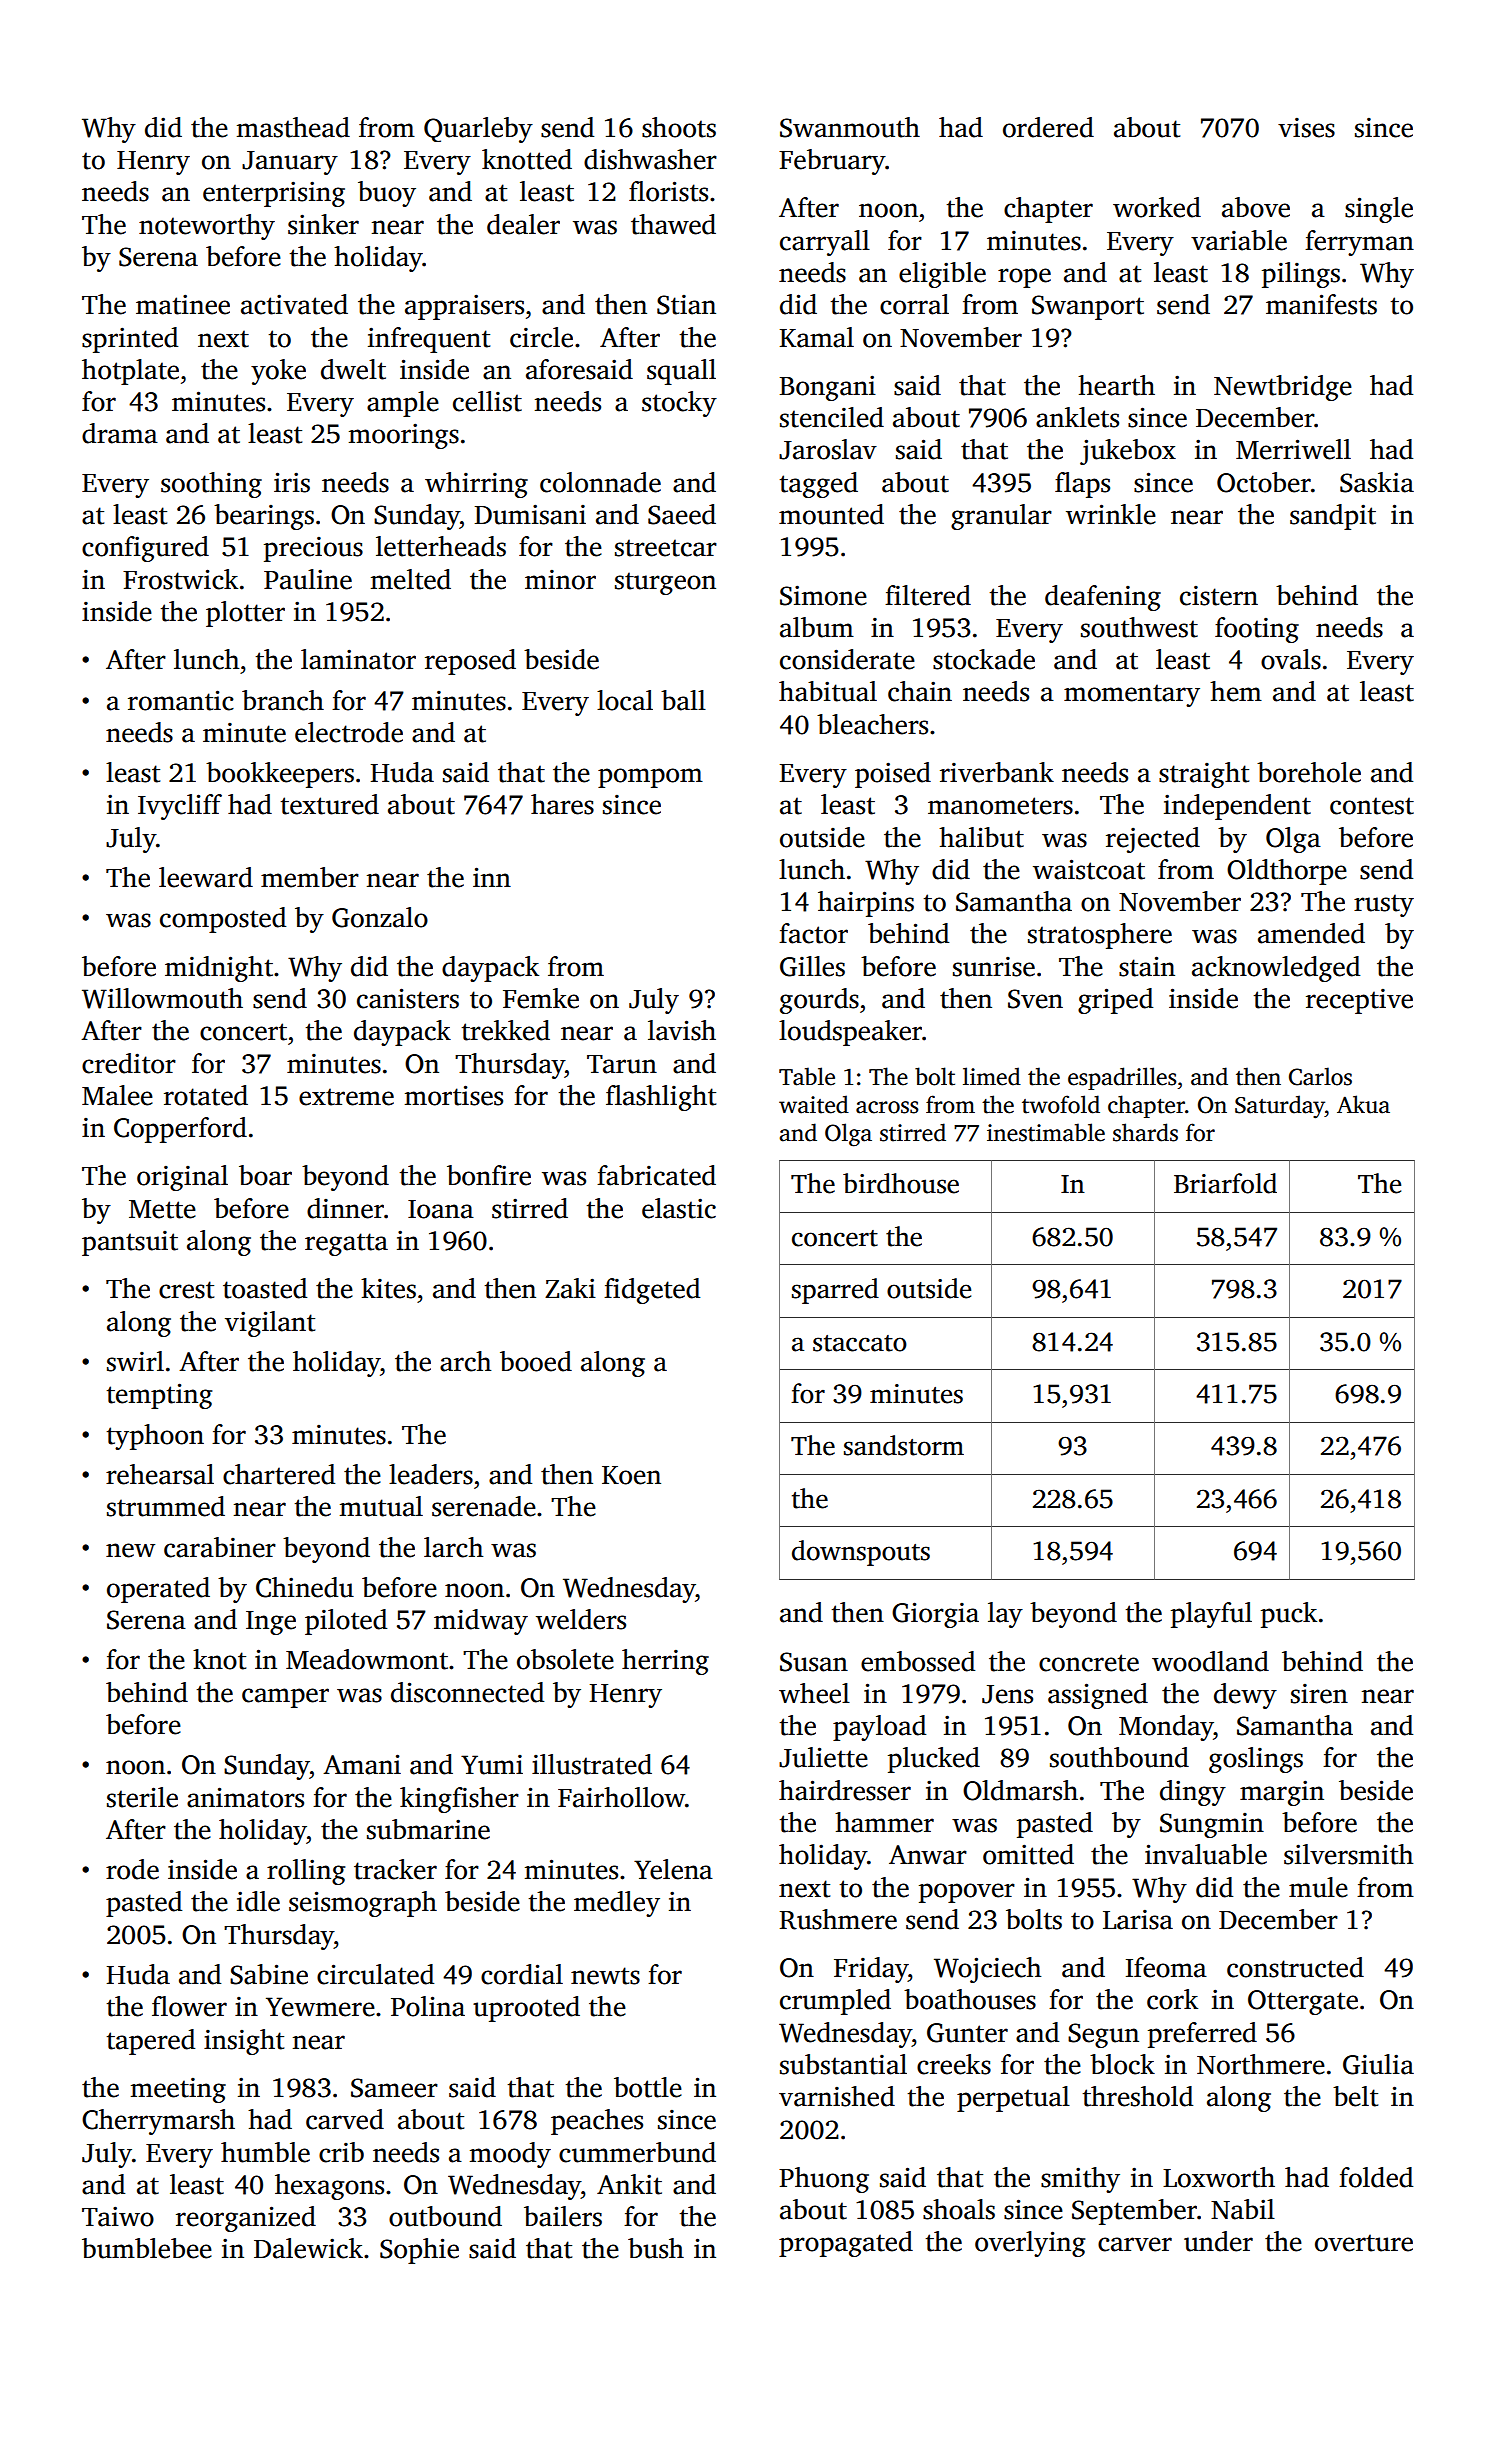 Image resolution: width=1496 pixels, height=2464 pixels. What do you see at coordinates (129, 1063) in the screenshot?
I see `creditor` at bounding box center [129, 1063].
